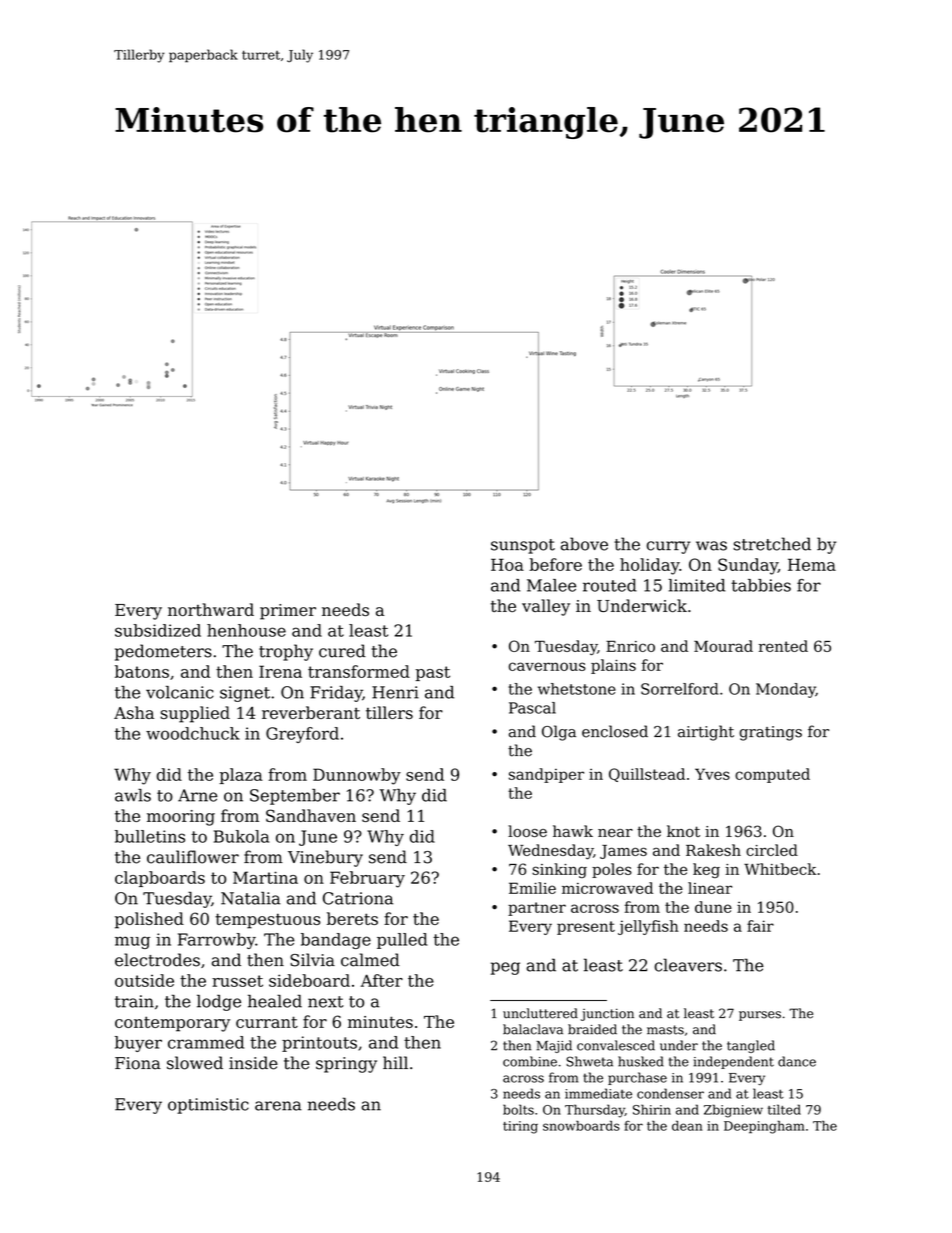  What do you see at coordinates (198, 795) in the document?
I see `Arne` at bounding box center [198, 795].
